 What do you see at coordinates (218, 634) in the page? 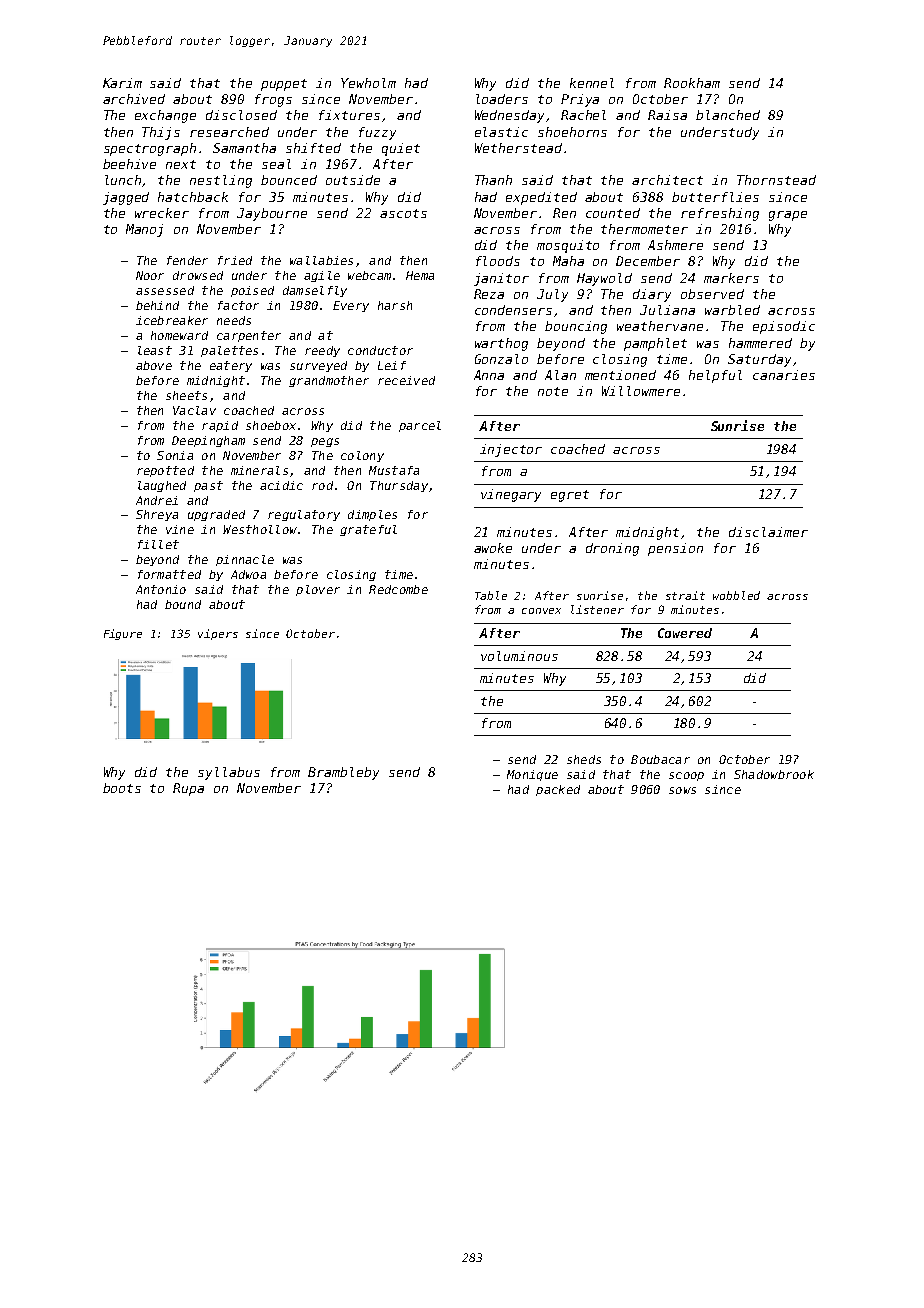
I see `vipers` at bounding box center [218, 634].
